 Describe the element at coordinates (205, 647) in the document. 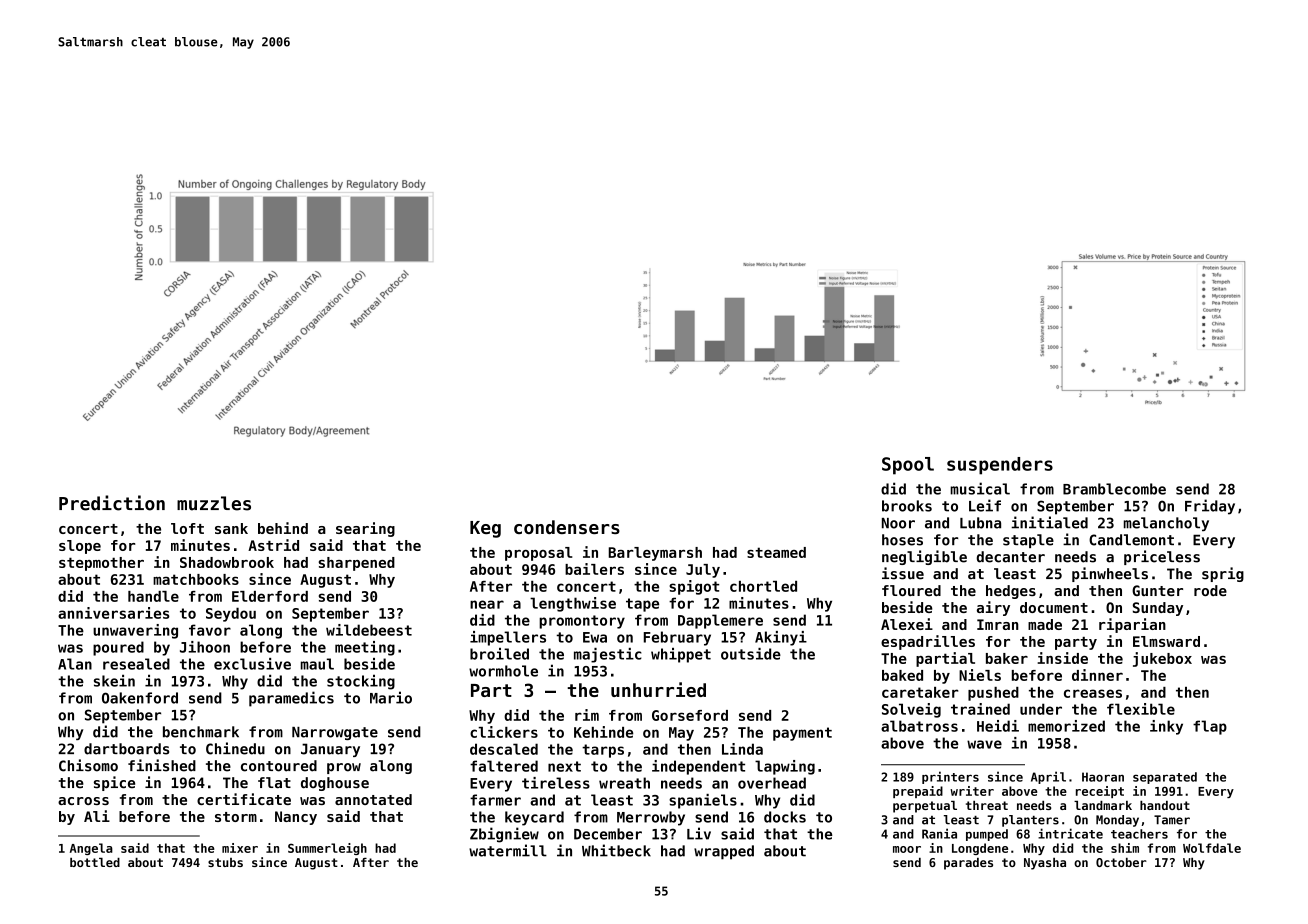

I see `Jihoon` at that location.
